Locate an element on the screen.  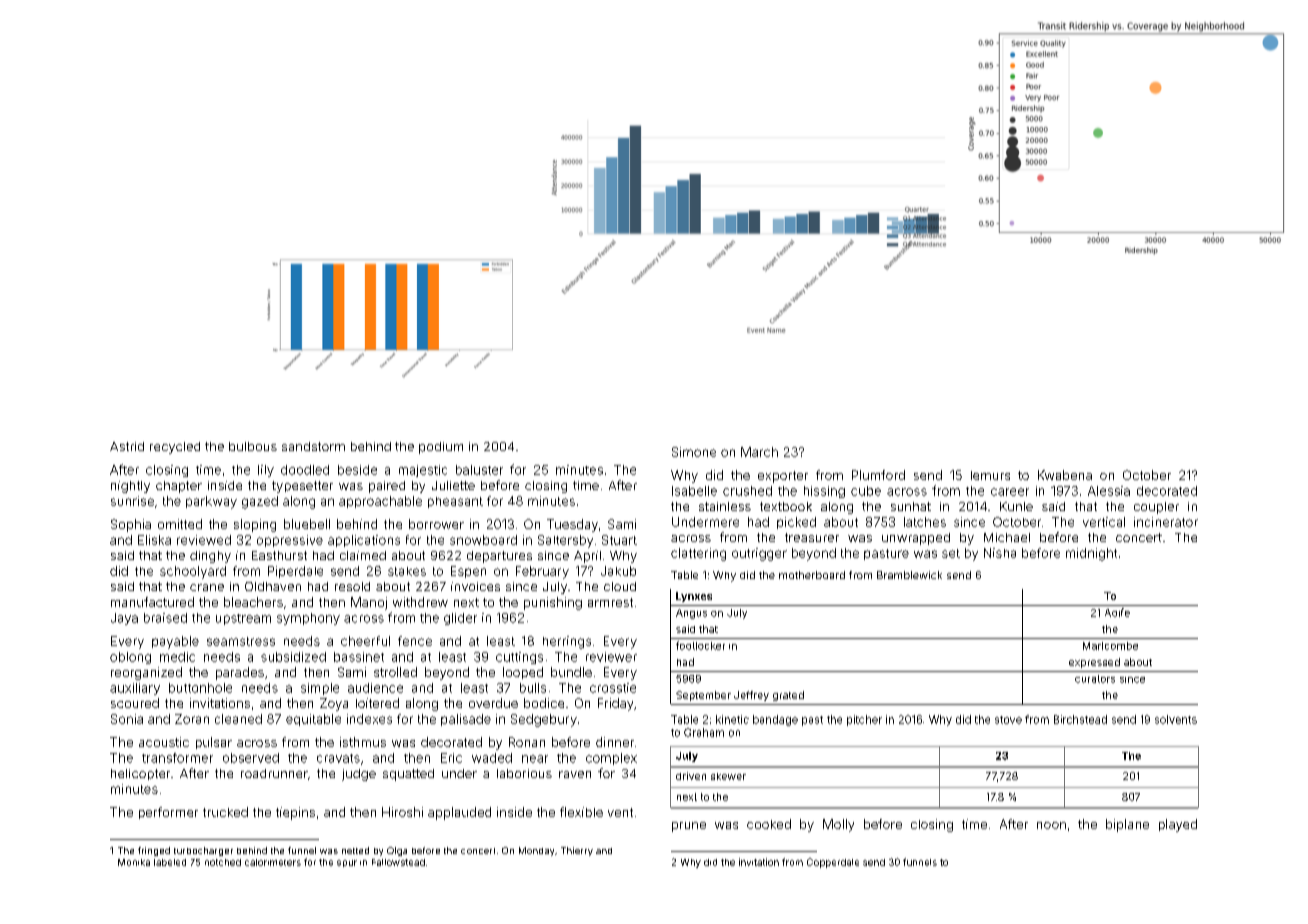
biplane is located at coordinates (1127, 825).
